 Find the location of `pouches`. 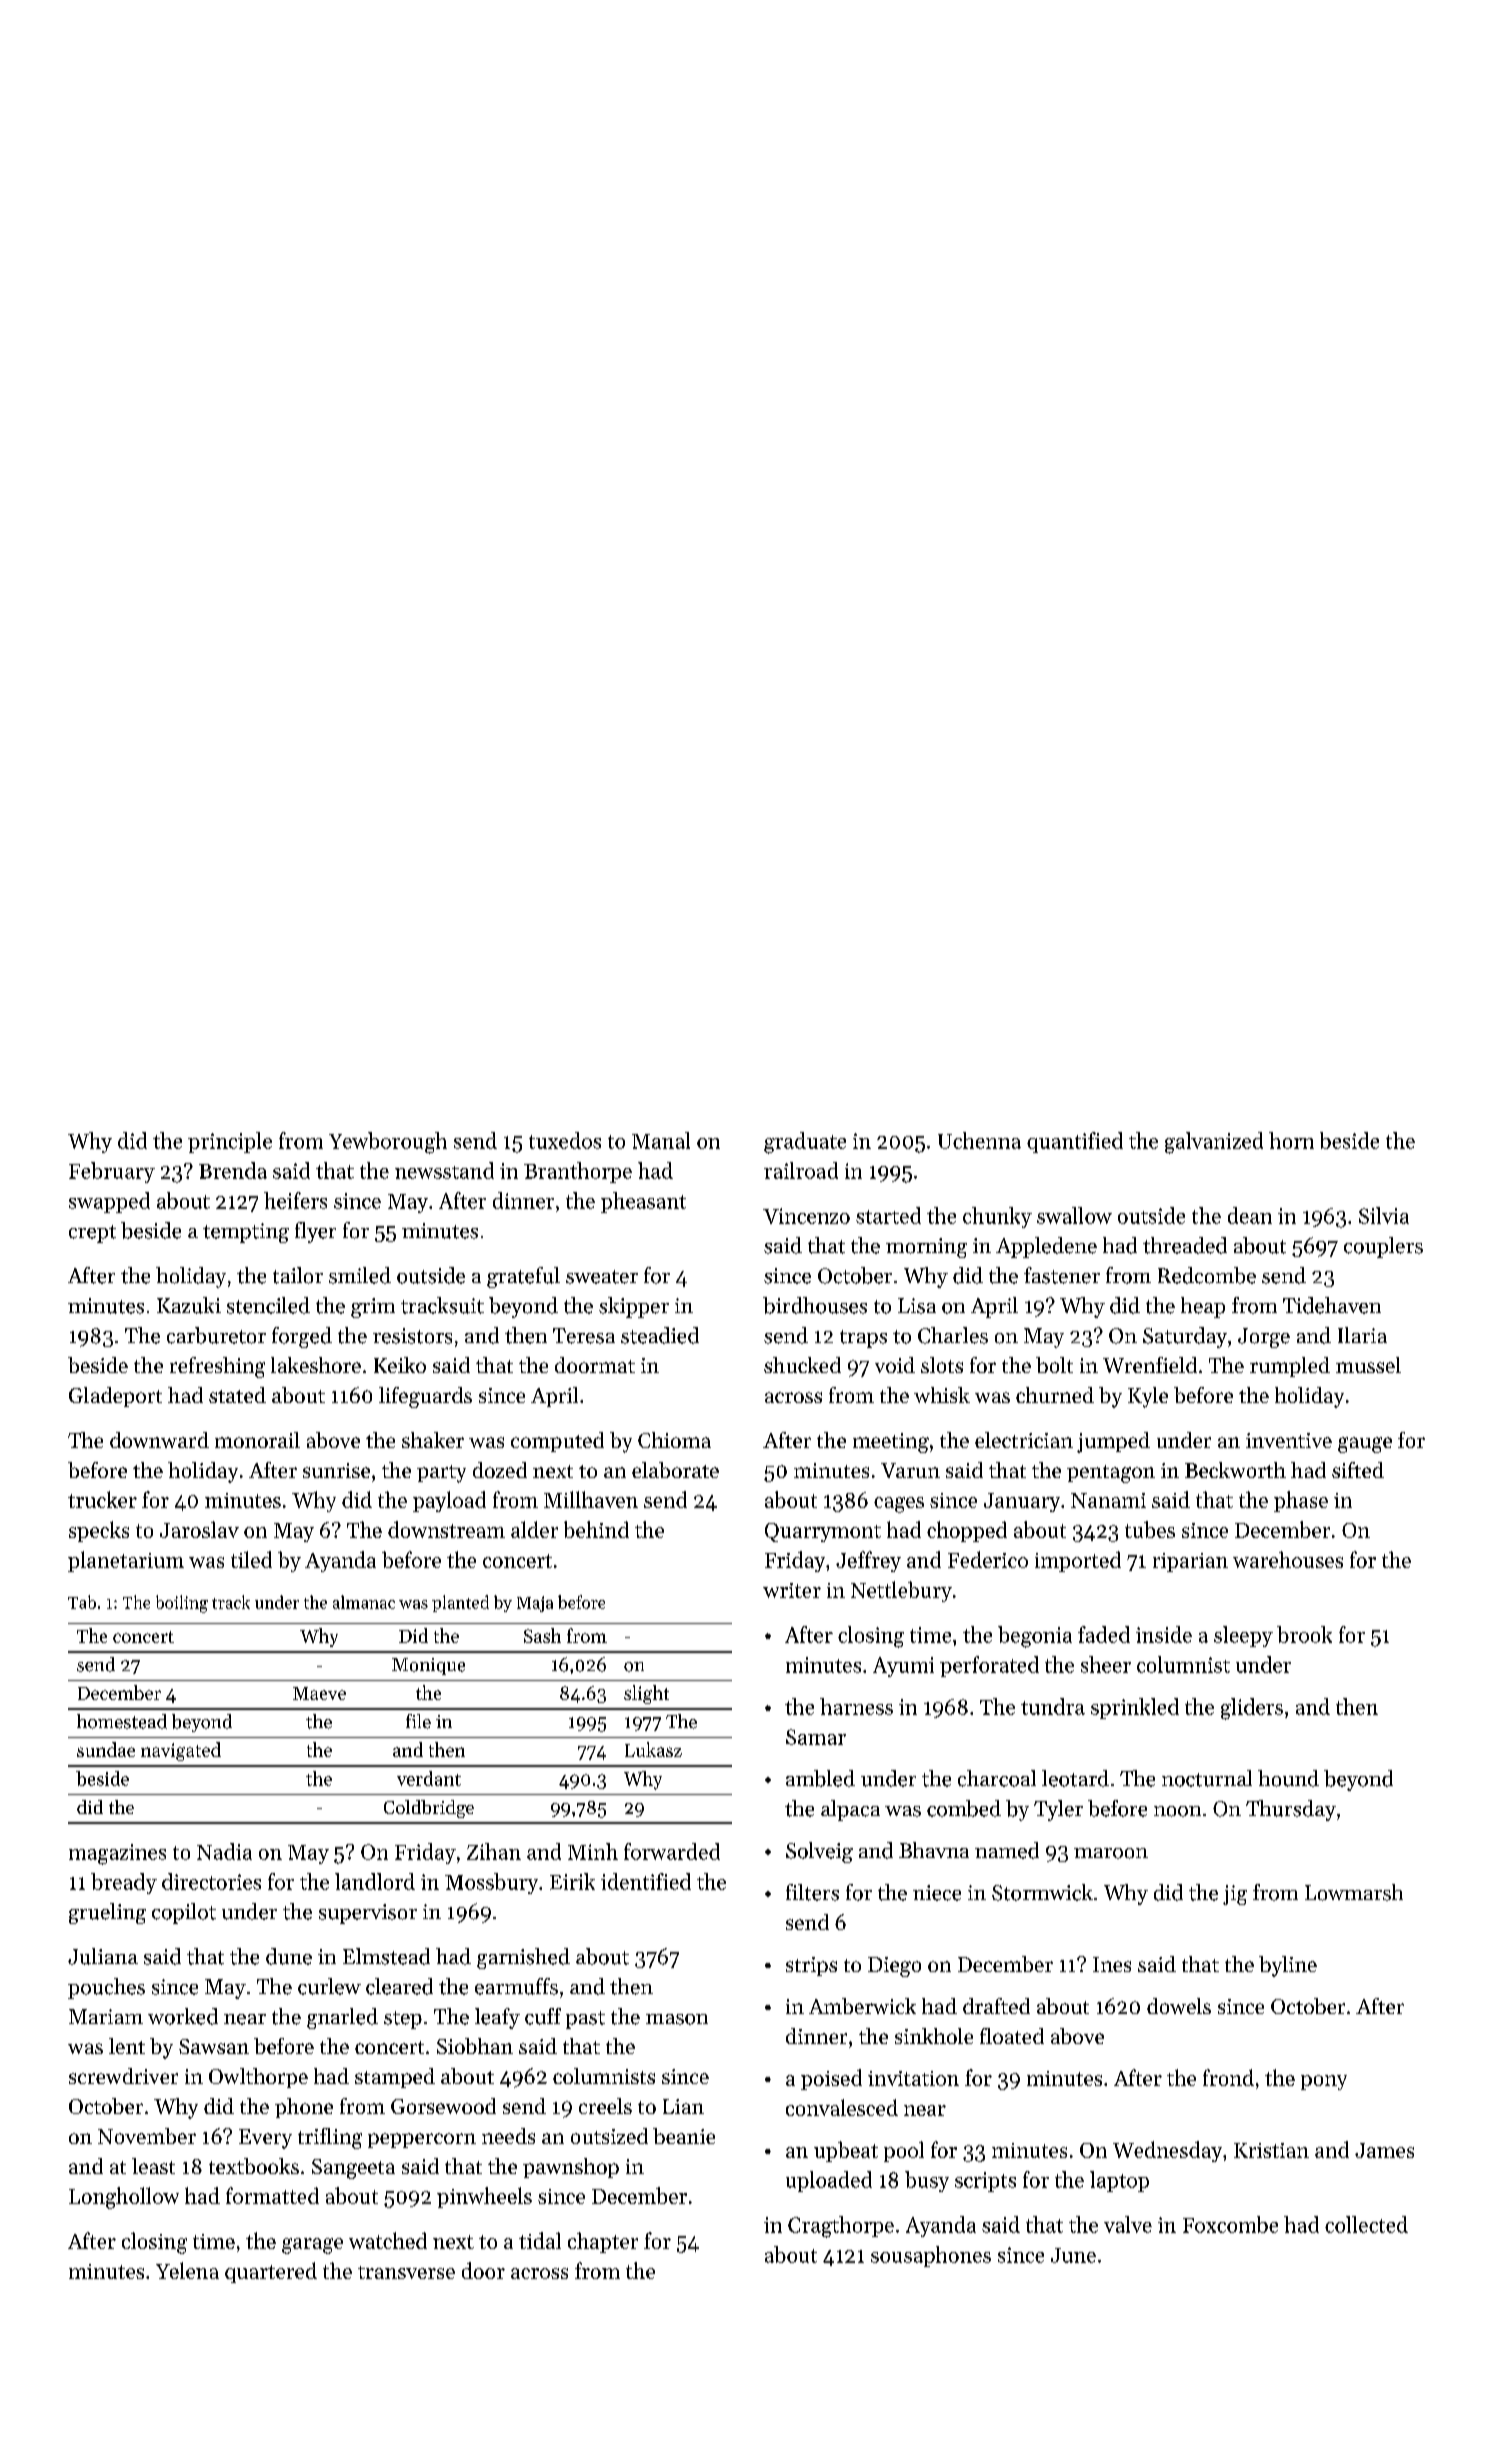

pouches is located at coordinates (106, 1988).
